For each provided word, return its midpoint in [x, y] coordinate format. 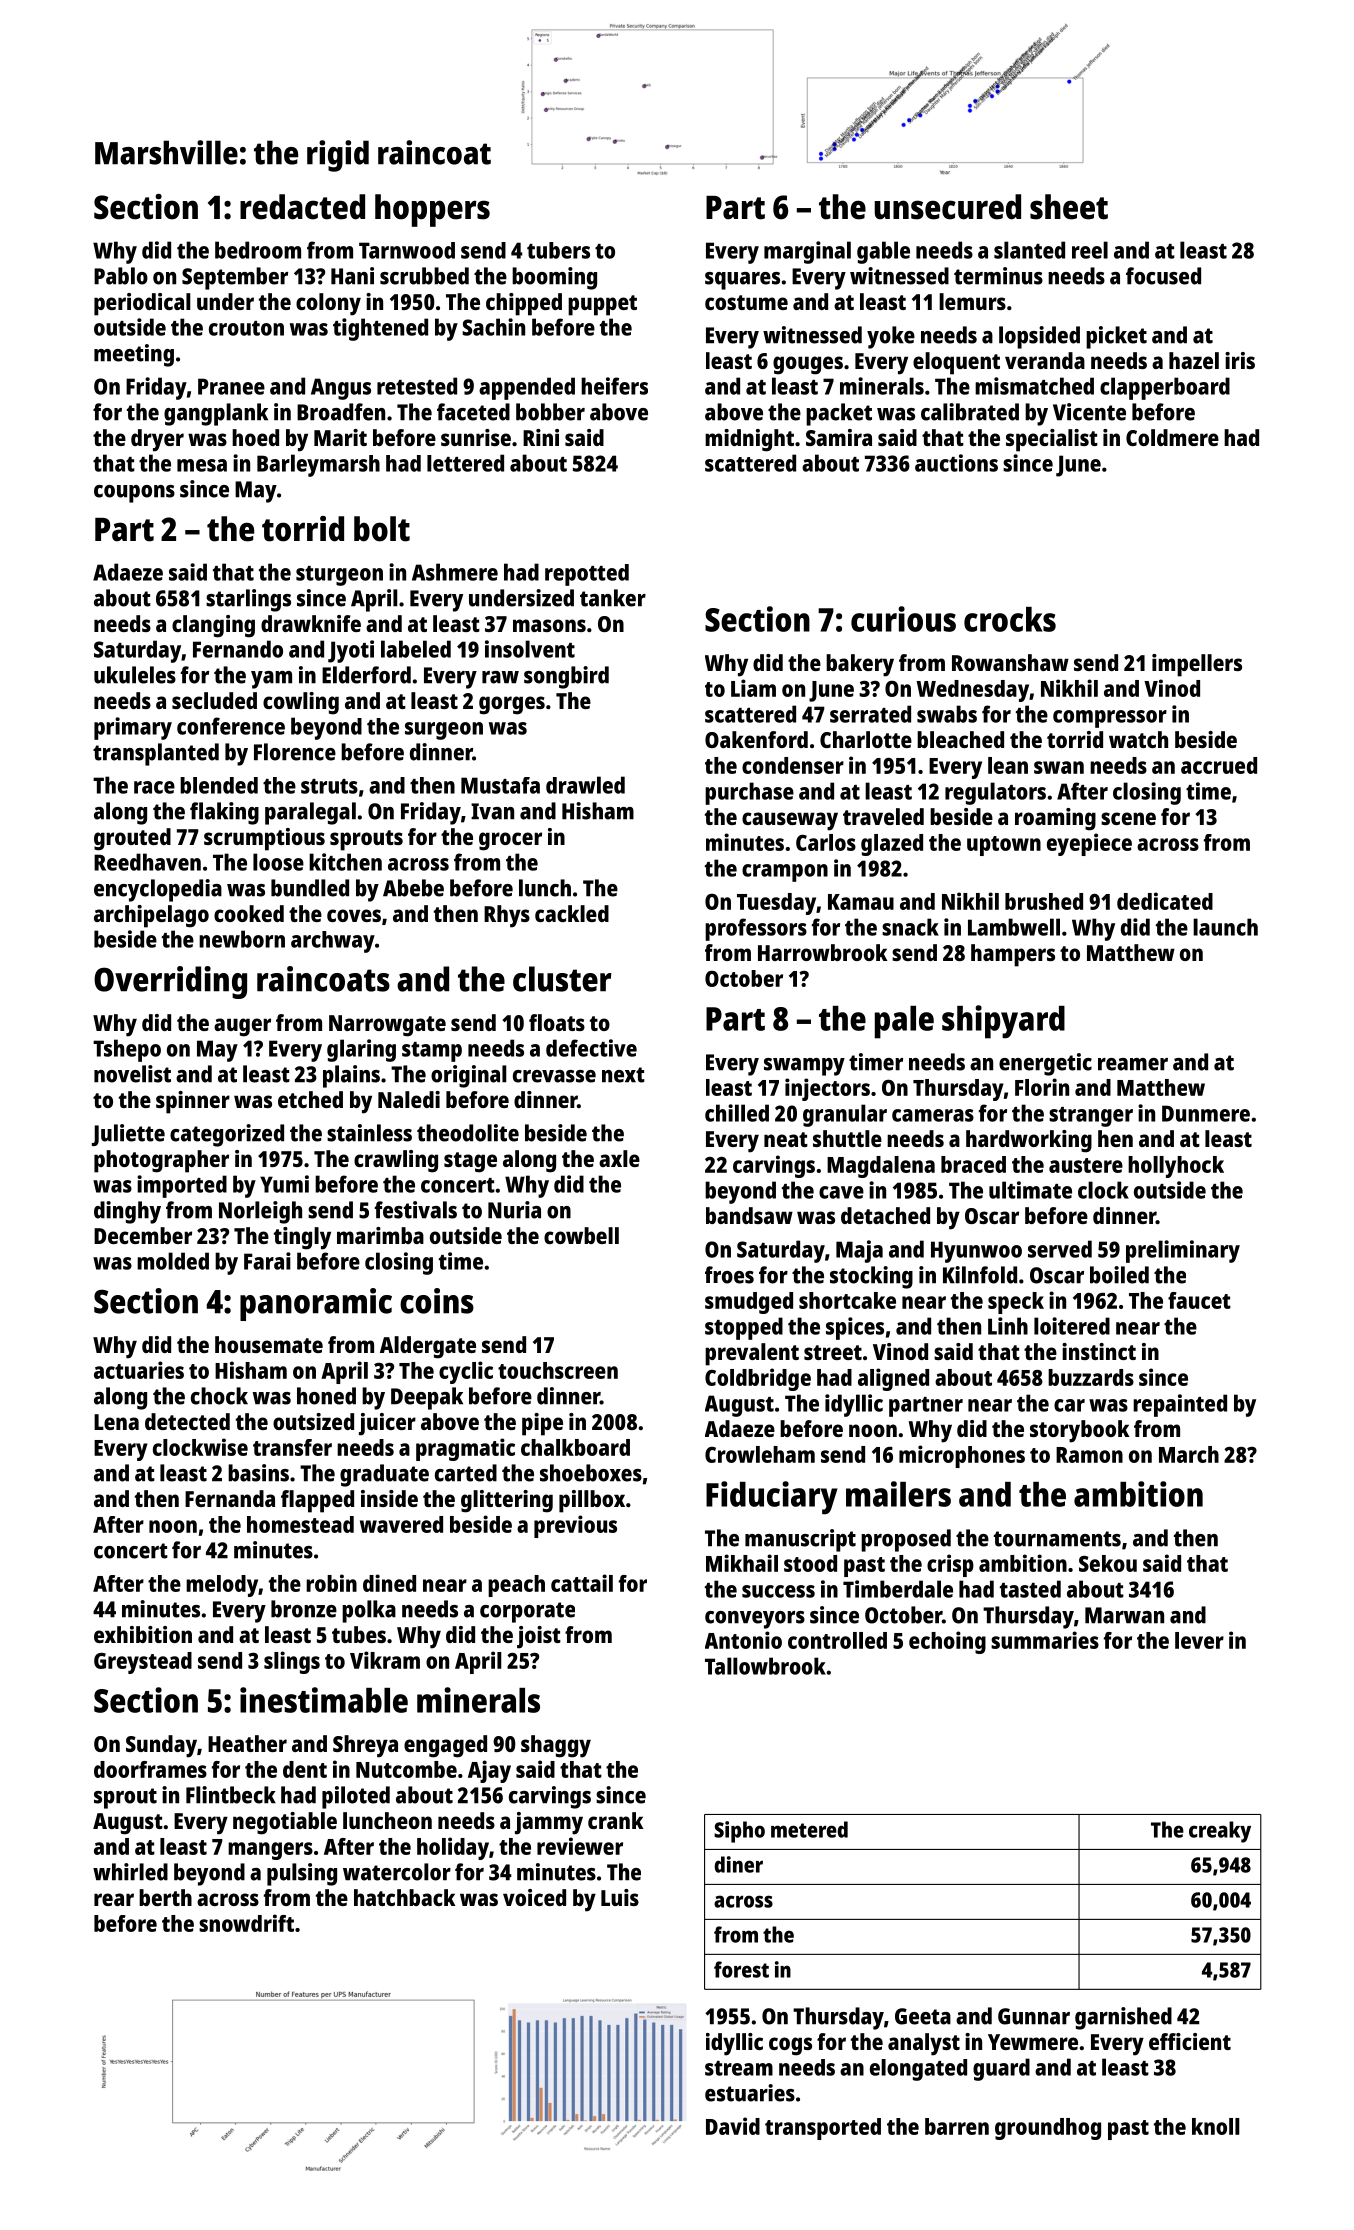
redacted [302, 207]
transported [823, 2129]
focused [1163, 276]
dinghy [127, 1212]
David [733, 2126]
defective [591, 1048]
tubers [558, 250]
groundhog [1048, 2129]
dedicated [1165, 901]
